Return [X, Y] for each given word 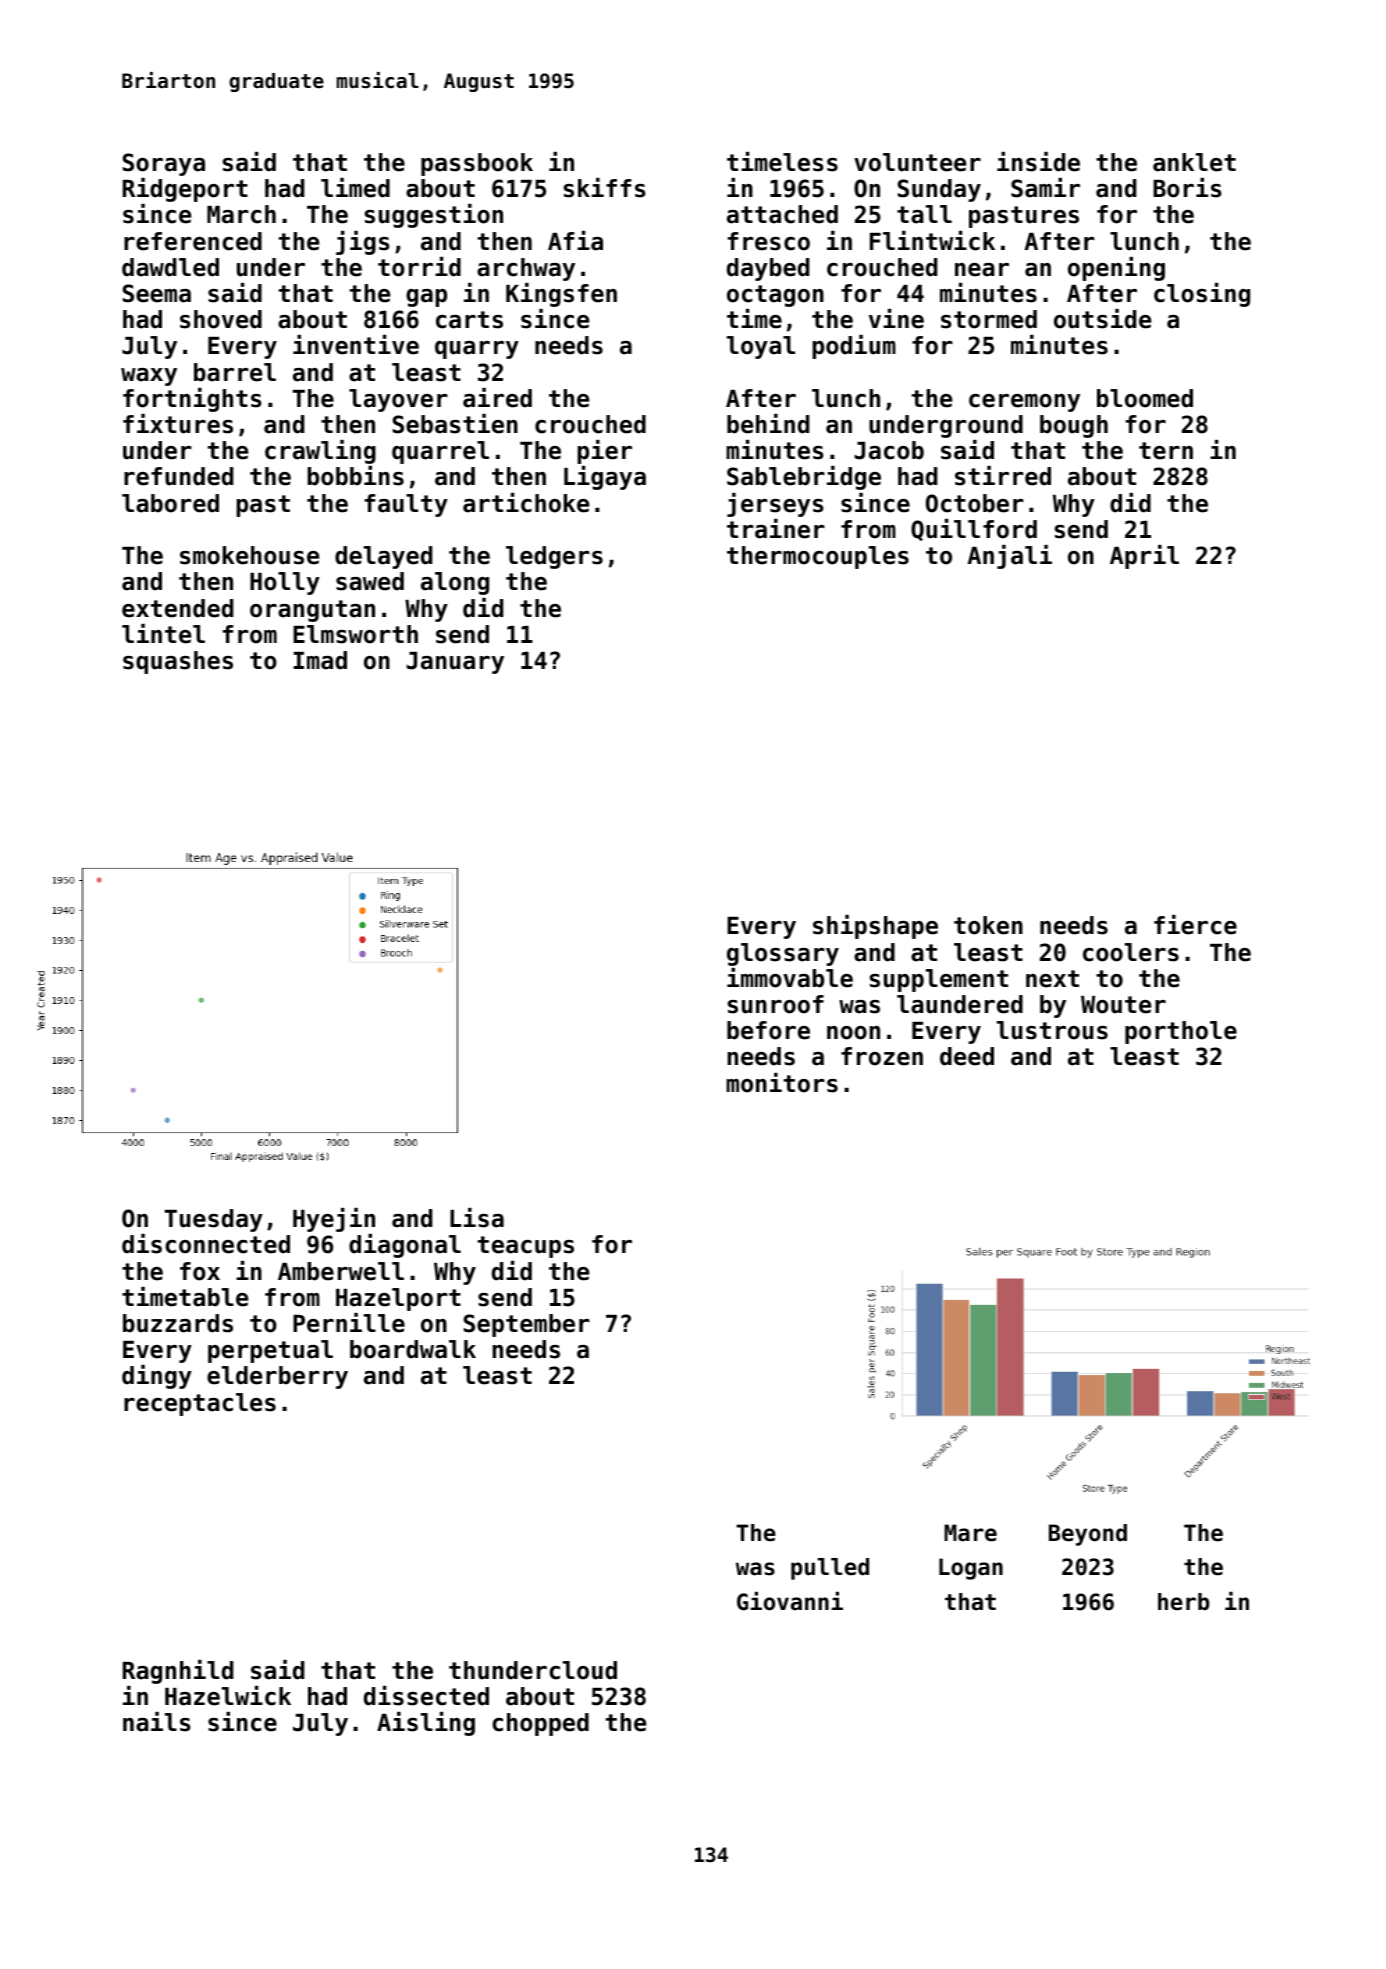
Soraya [164, 164]
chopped [540, 1724]
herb [1183, 1602]
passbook [477, 164]
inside [1038, 162]
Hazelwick [228, 1696]
